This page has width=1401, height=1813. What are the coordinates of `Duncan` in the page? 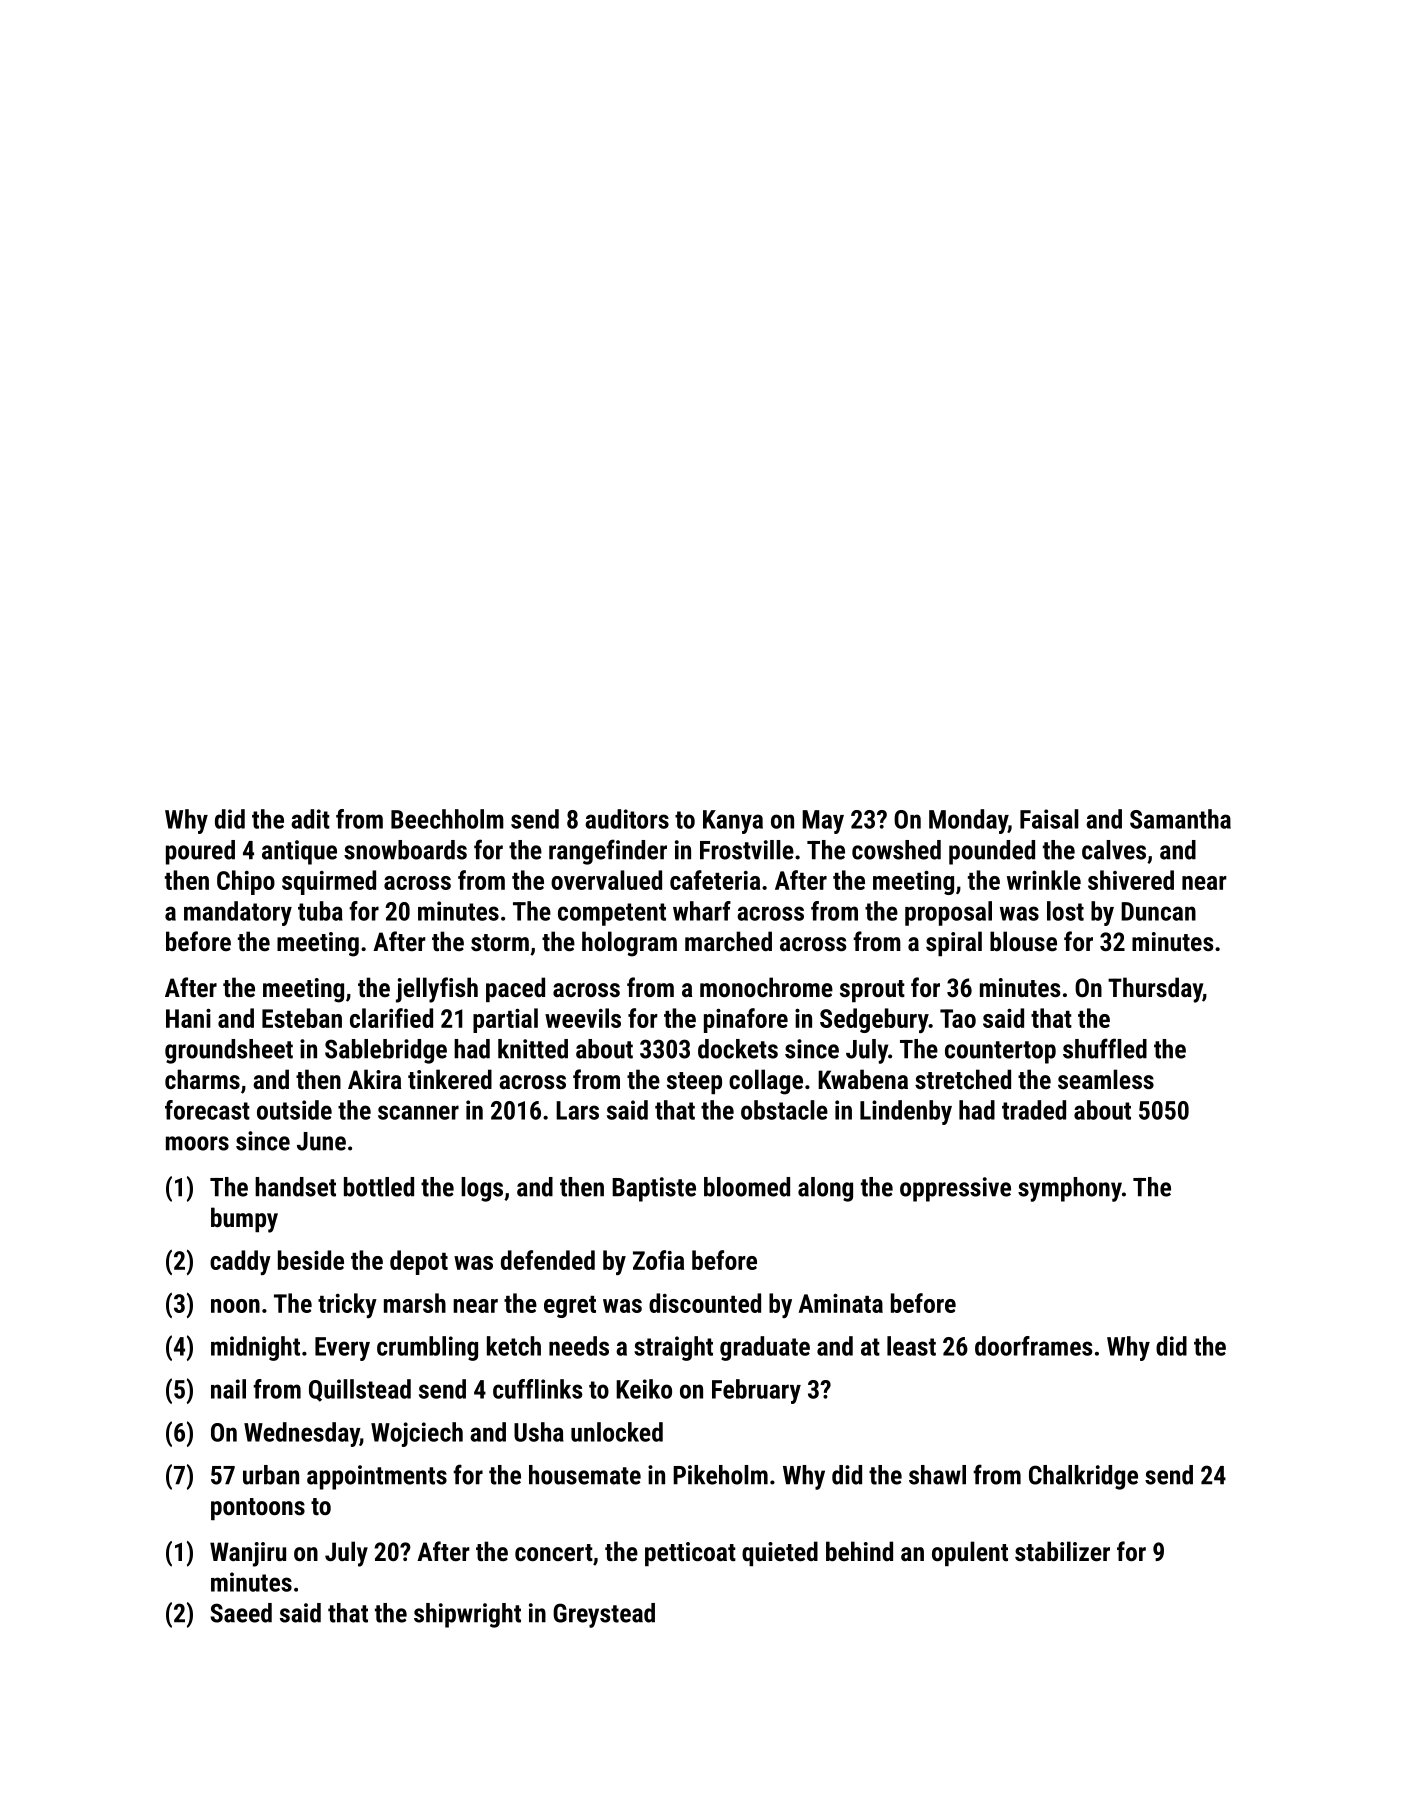 It's located at (1158, 911).
